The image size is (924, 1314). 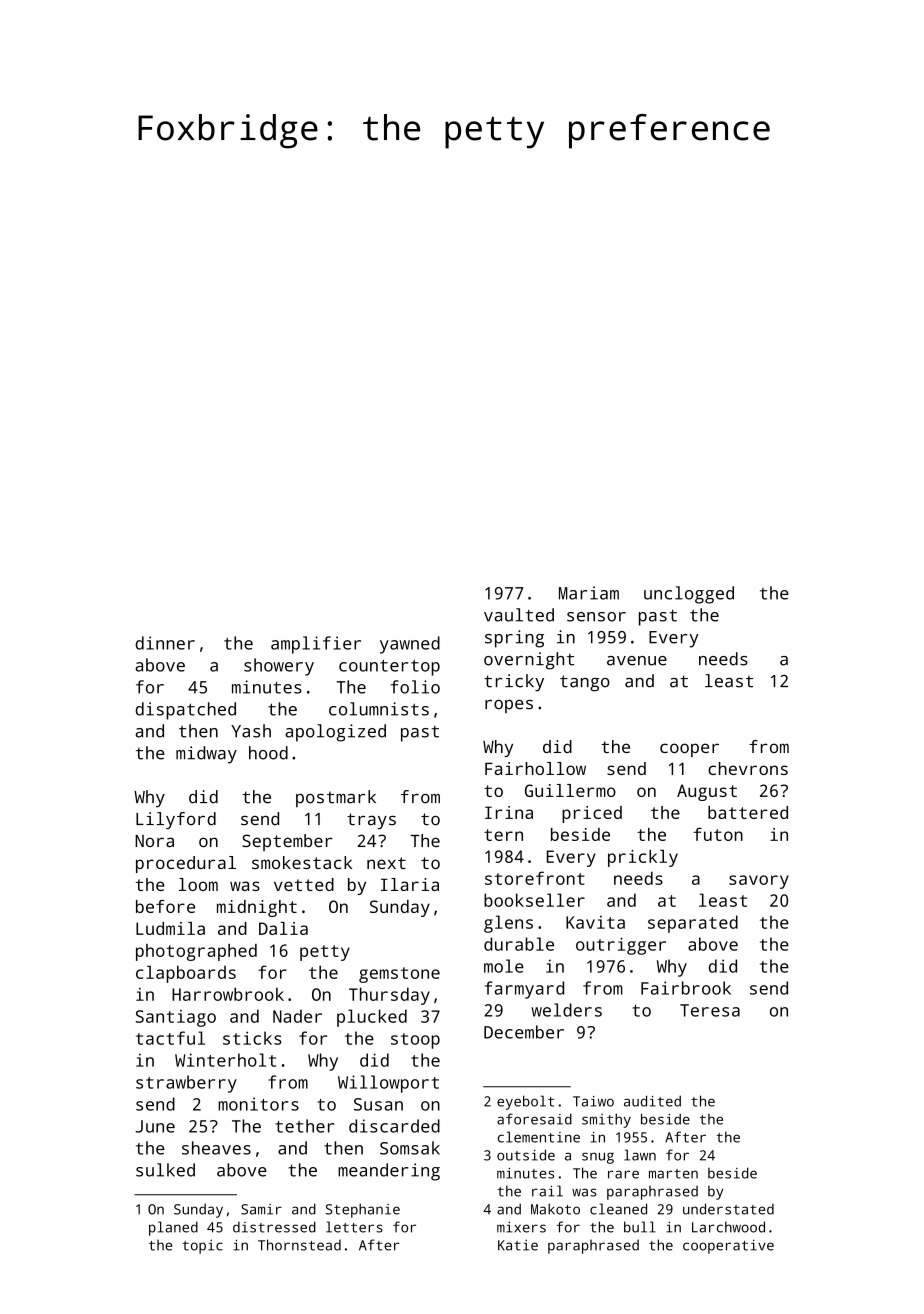 What do you see at coordinates (728, 1227) in the image?
I see `Larchwood` at bounding box center [728, 1227].
